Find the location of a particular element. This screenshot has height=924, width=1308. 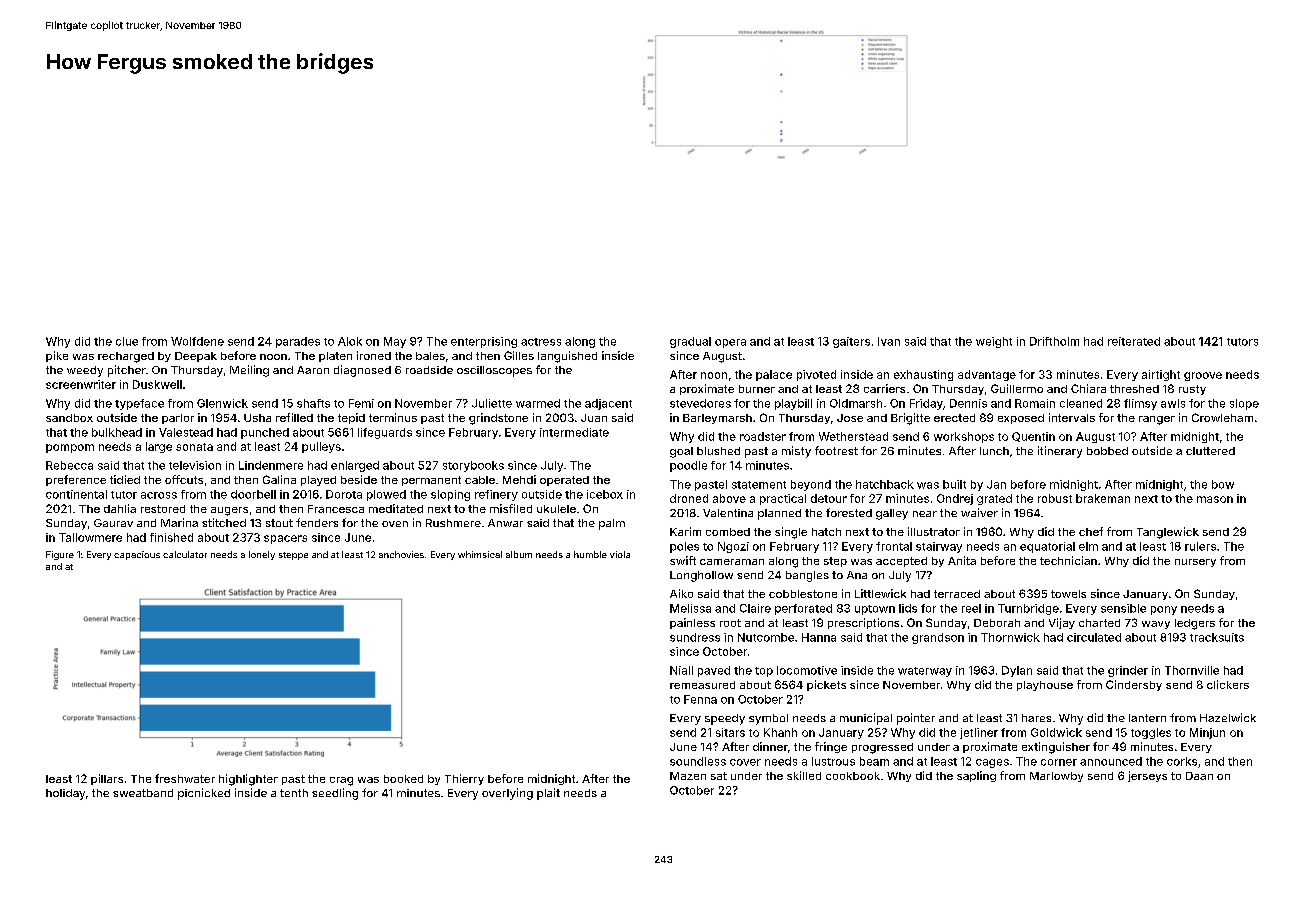

Figure is located at coordinates (60, 555).
